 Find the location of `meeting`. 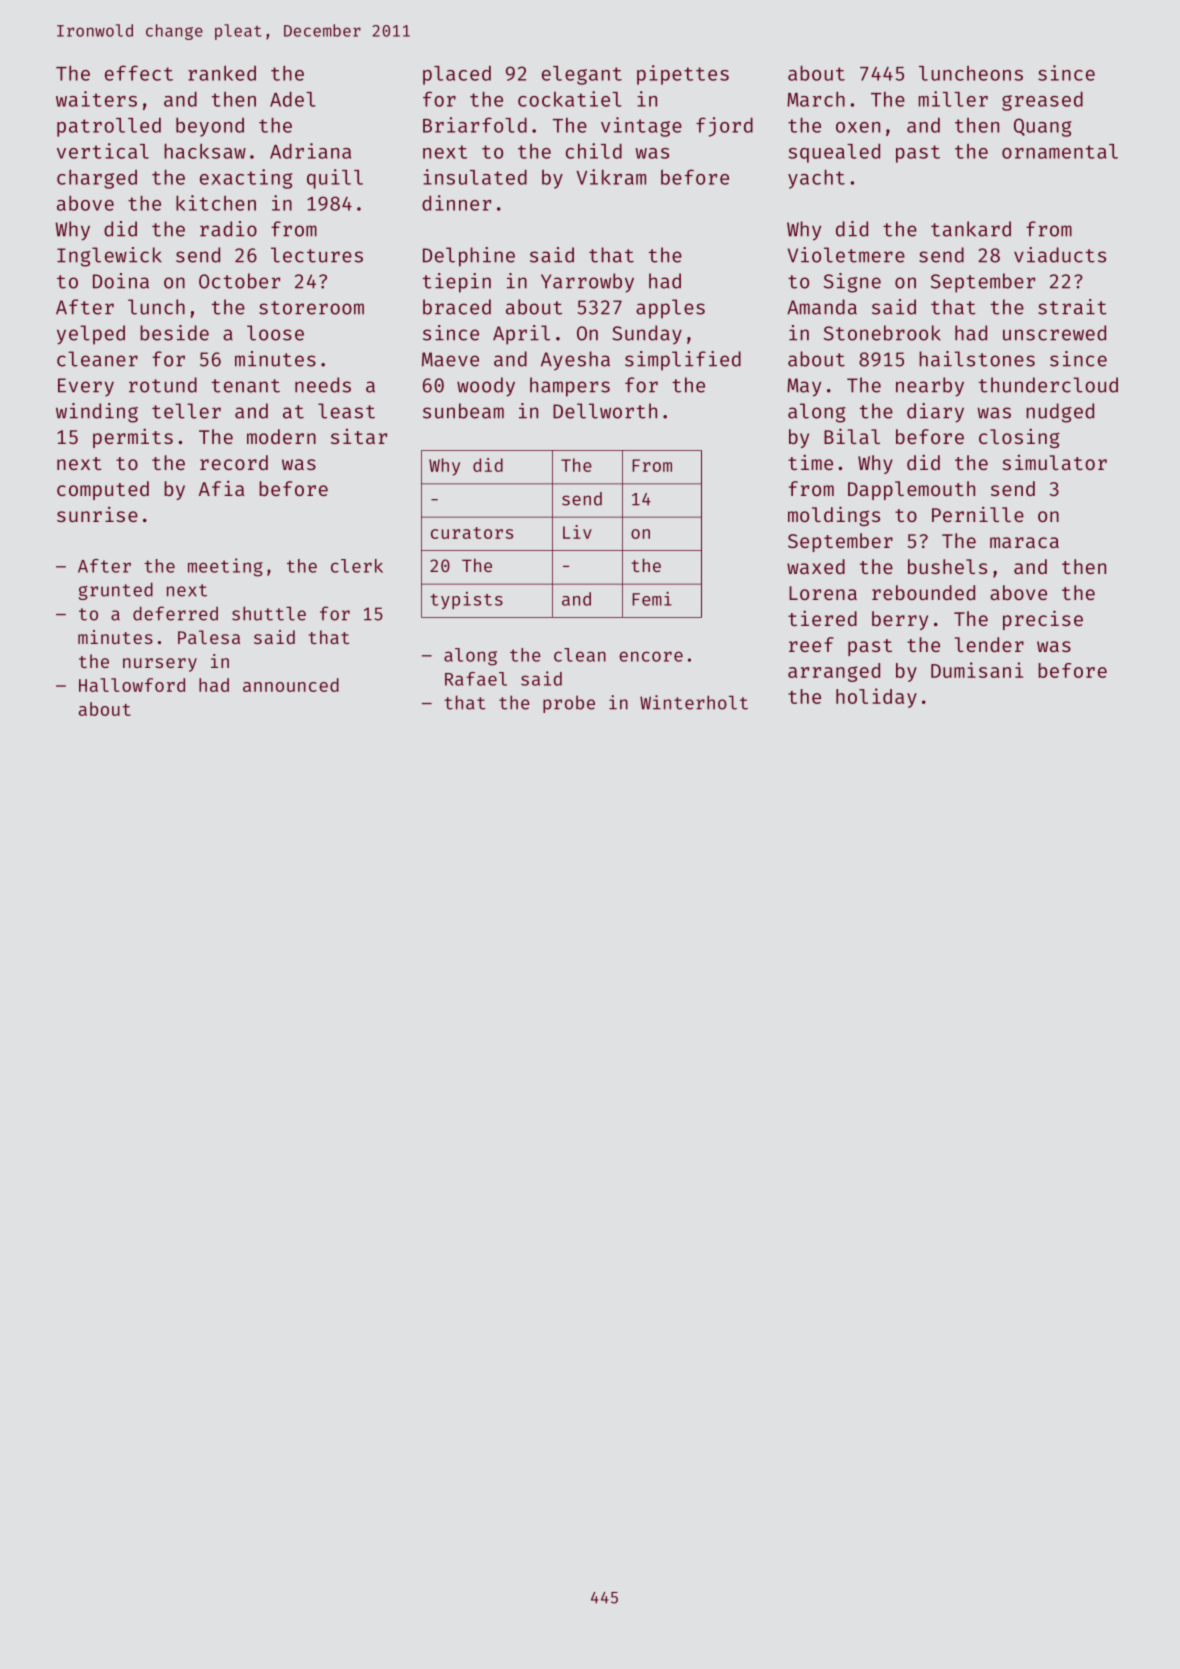

meeting is located at coordinates (225, 567).
